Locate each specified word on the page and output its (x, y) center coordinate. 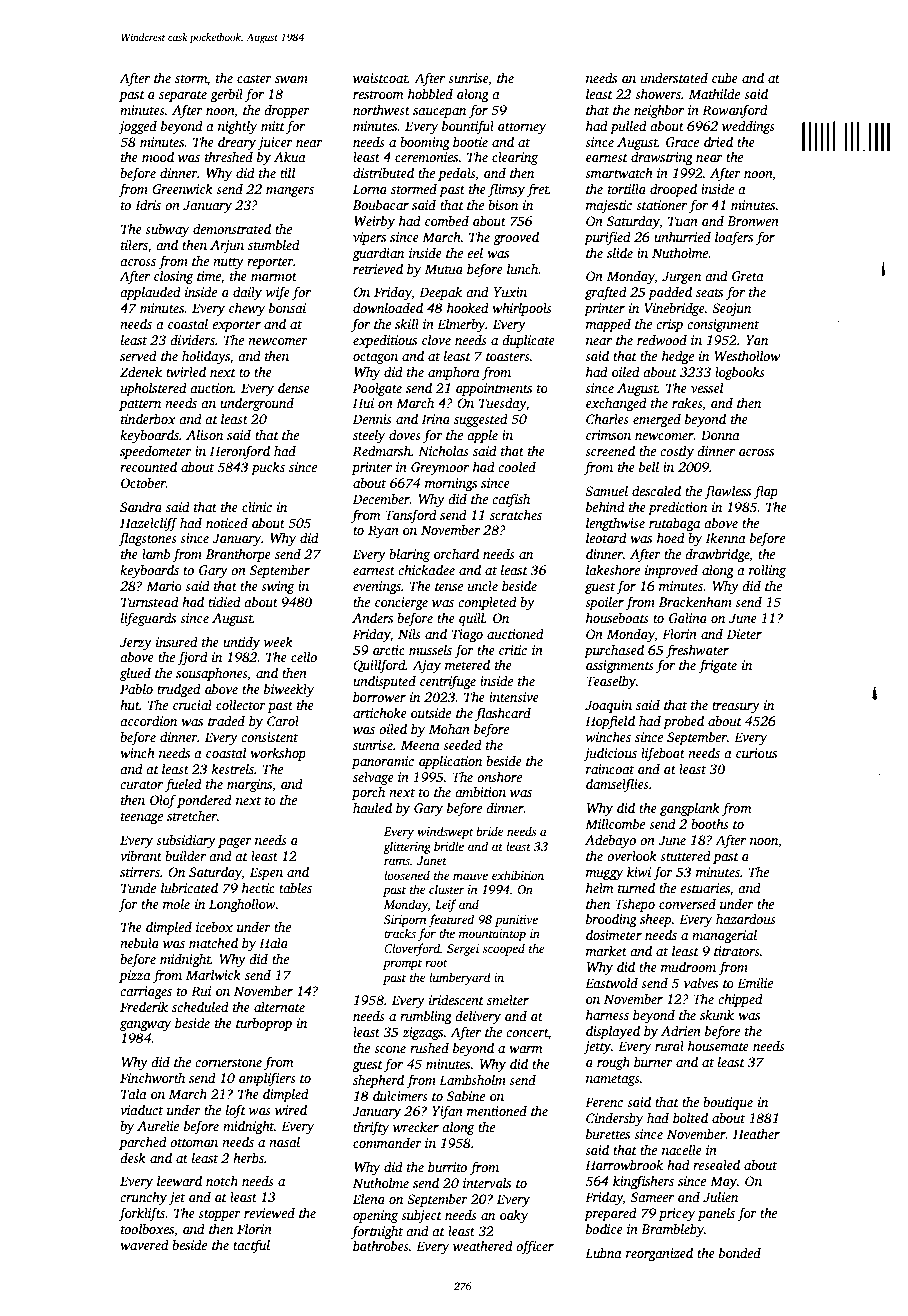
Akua (290, 156)
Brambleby (672, 1230)
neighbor (659, 111)
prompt (402, 964)
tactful (251, 1246)
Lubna (603, 1252)
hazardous (746, 918)
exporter (236, 326)
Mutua (444, 269)
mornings (451, 484)
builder (185, 855)
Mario (164, 586)
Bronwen (753, 221)
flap (766, 492)
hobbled (430, 93)
